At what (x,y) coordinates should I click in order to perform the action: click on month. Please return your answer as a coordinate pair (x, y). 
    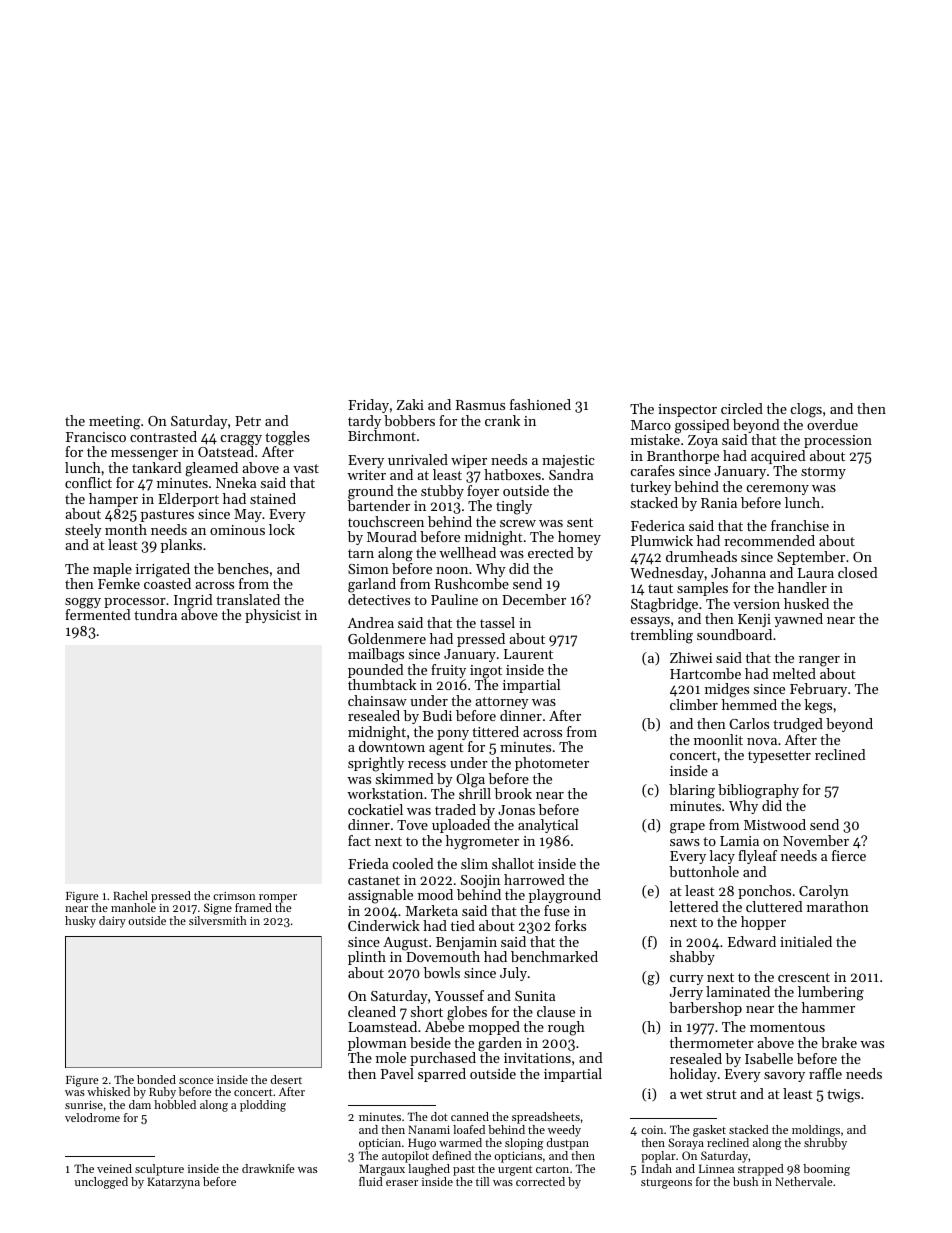
    Looking at the image, I should click on (126, 529).
